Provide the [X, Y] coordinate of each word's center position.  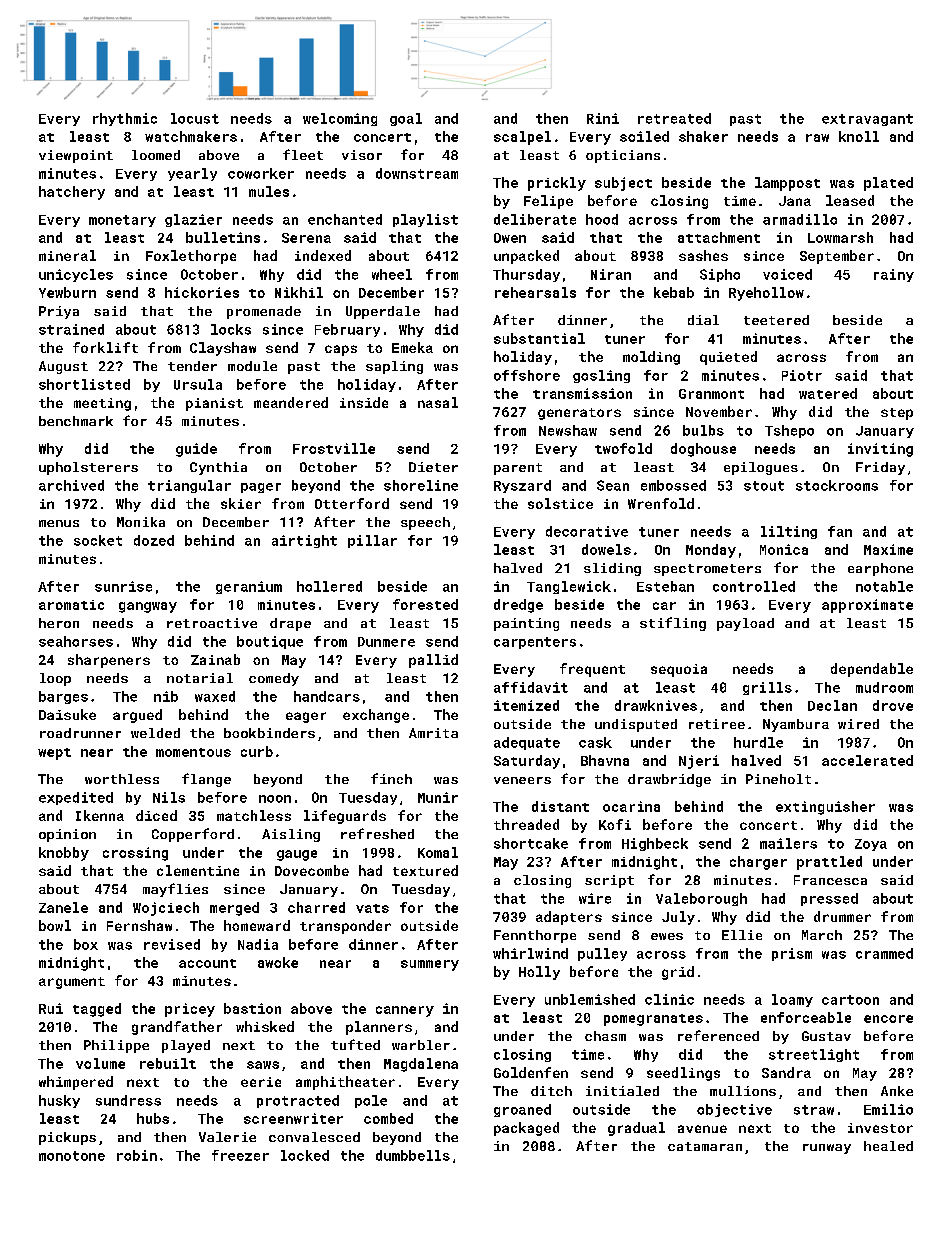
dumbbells [413, 1155]
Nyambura [796, 725]
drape [290, 624]
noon [275, 799]
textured [425, 870]
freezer [240, 1155]
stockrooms [837, 485]
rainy [894, 275]
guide [196, 450]
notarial [200, 678]
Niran [611, 274]
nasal [438, 402]
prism [792, 954]
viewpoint [76, 156]
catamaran [705, 1146]
